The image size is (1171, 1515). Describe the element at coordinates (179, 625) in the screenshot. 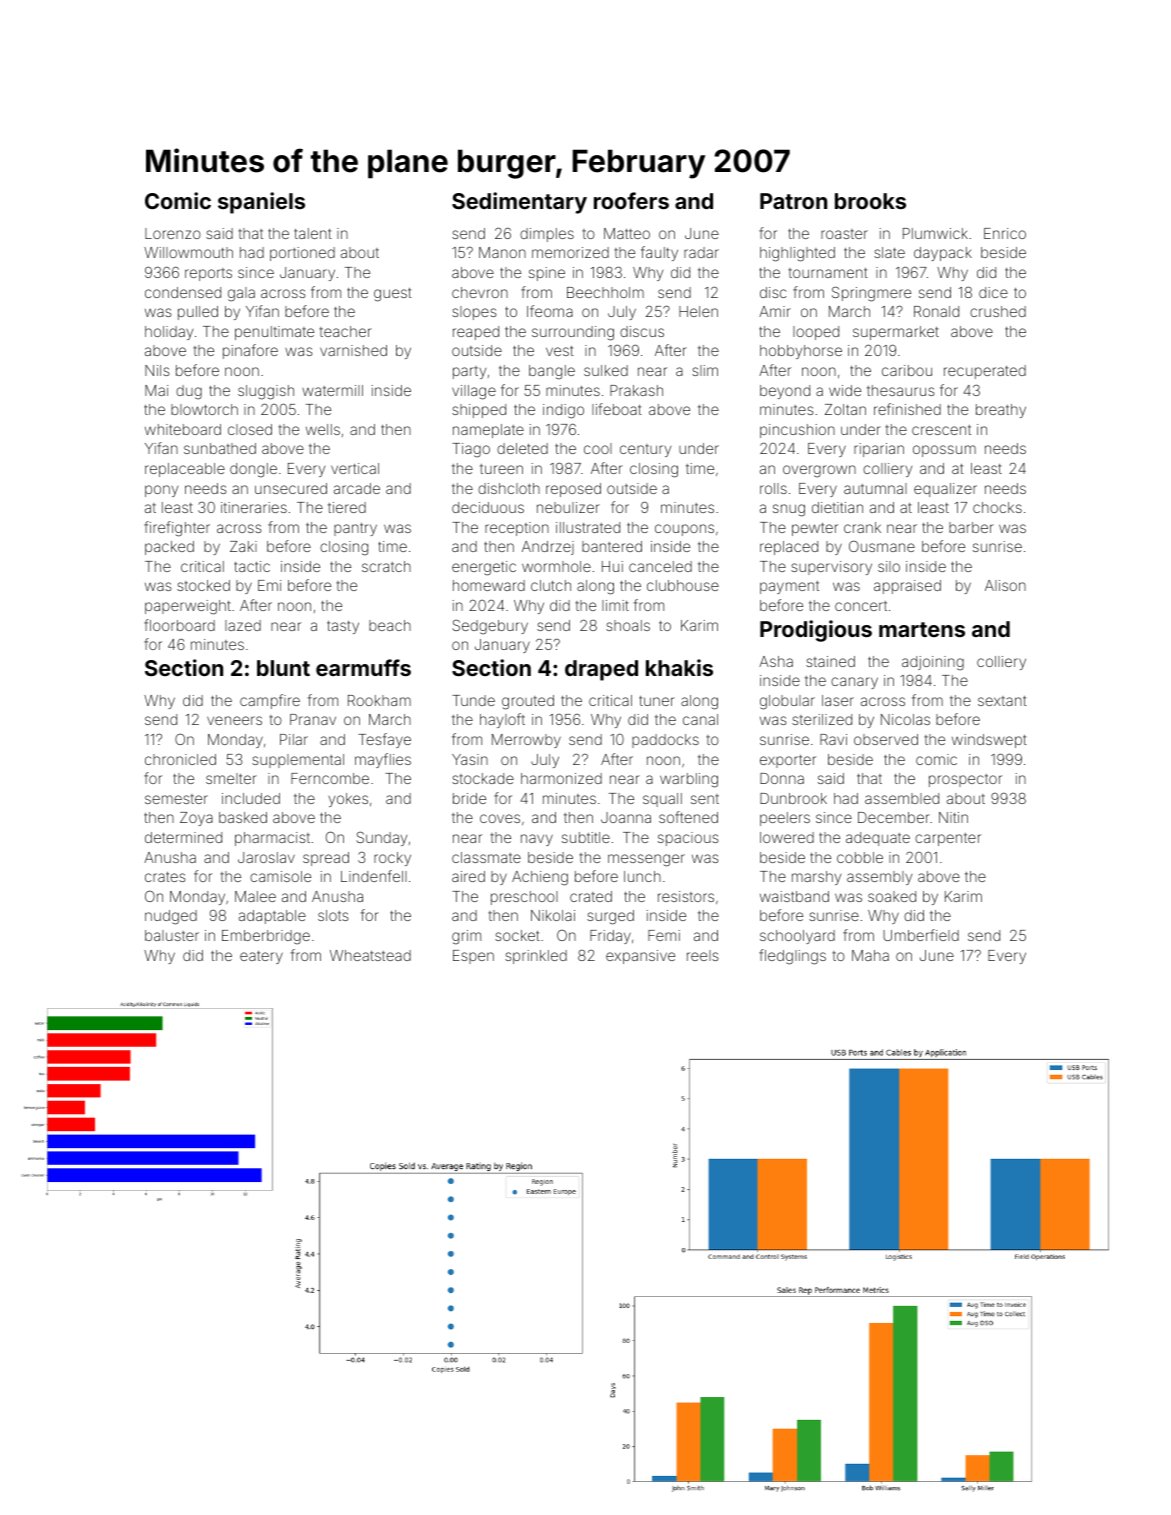

I see `floorboard` at that location.
